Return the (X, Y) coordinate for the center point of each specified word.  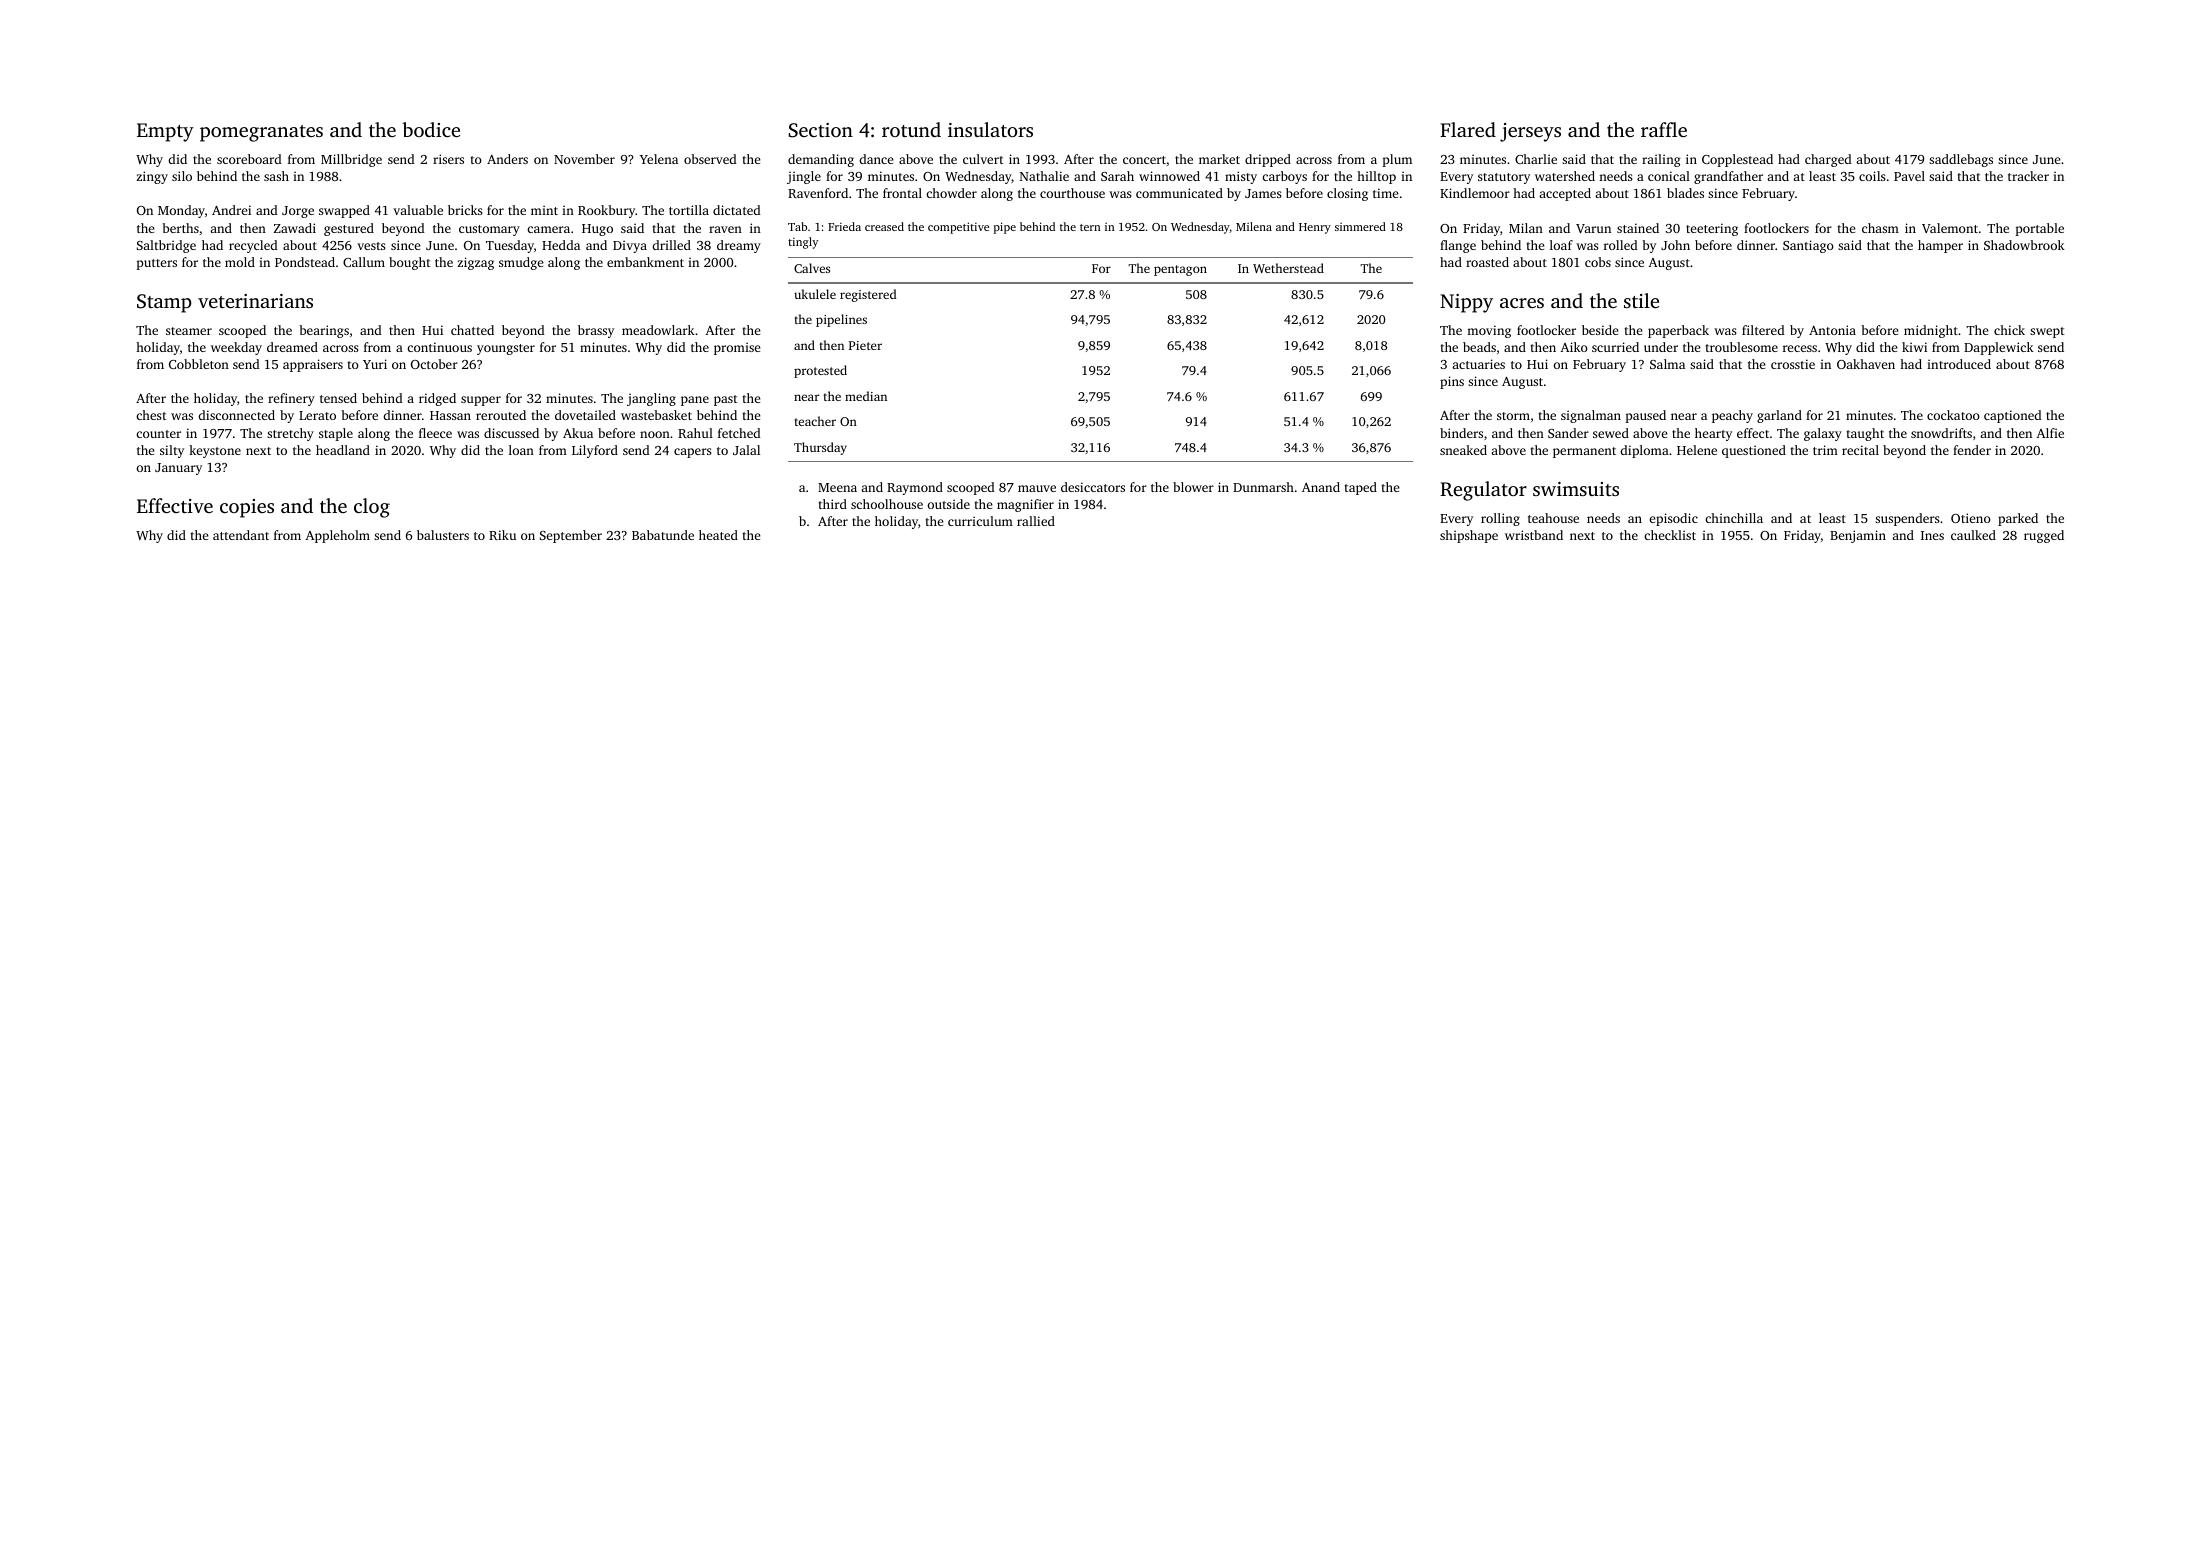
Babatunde (663, 535)
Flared (1468, 129)
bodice (431, 129)
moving (1489, 331)
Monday (181, 211)
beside (1600, 330)
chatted (472, 330)
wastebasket (656, 415)
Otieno (1971, 518)
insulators (990, 129)
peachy (1732, 416)
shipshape (1469, 536)
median (866, 396)
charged (1828, 160)
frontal (902, 193)
